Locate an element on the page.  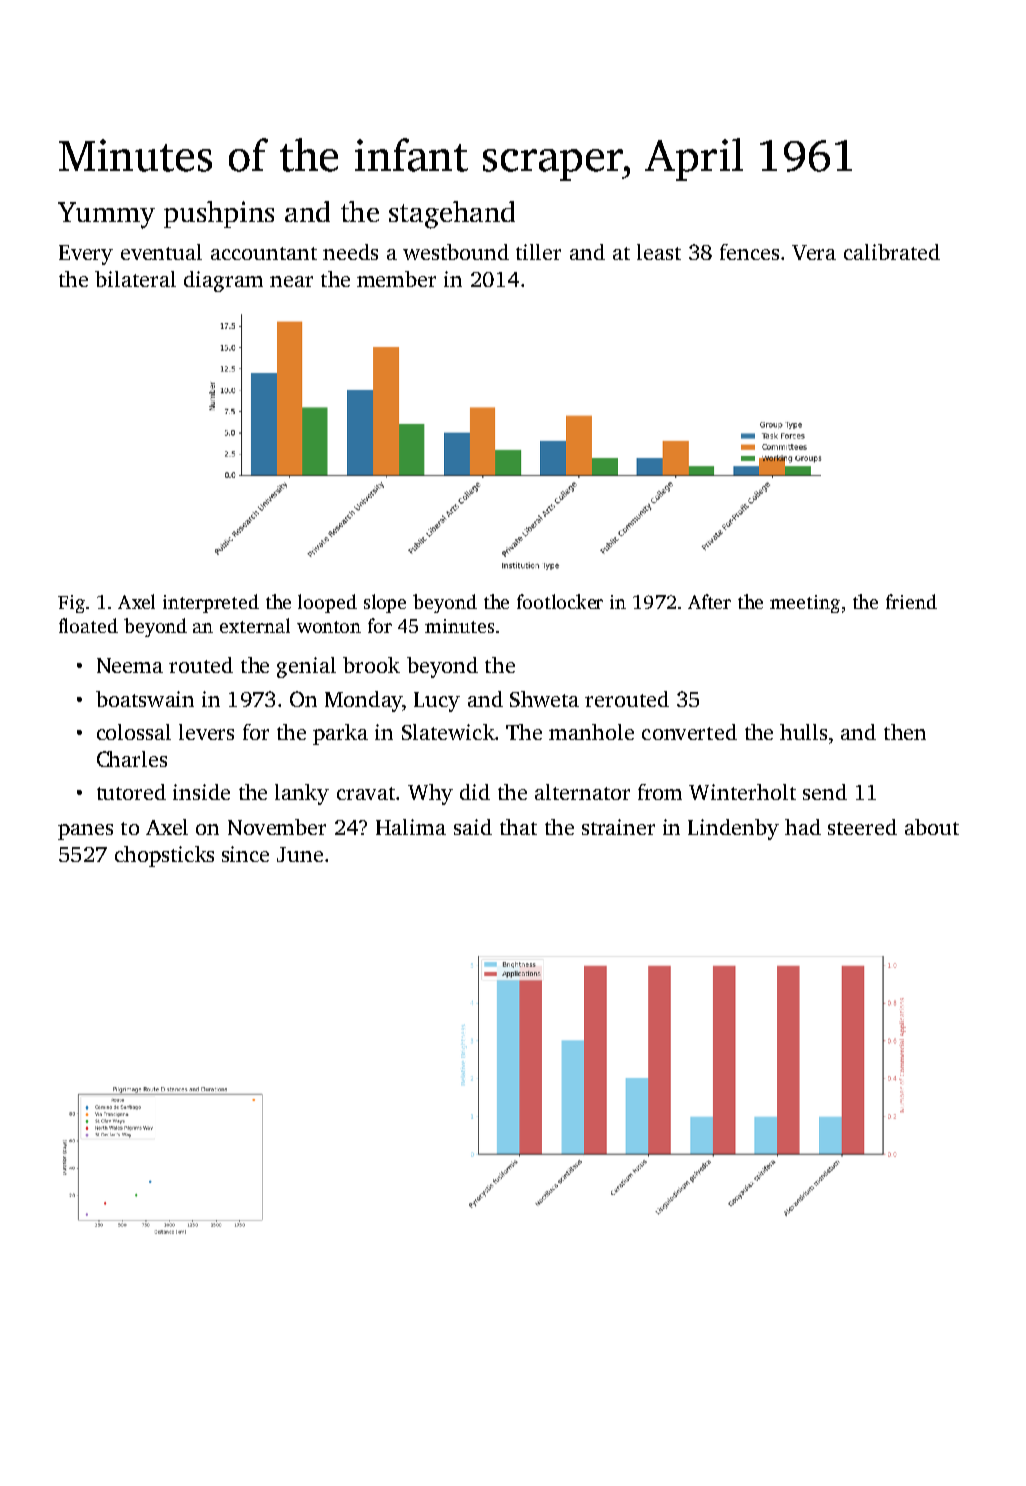
panes is located at coordinates (85, 832).
